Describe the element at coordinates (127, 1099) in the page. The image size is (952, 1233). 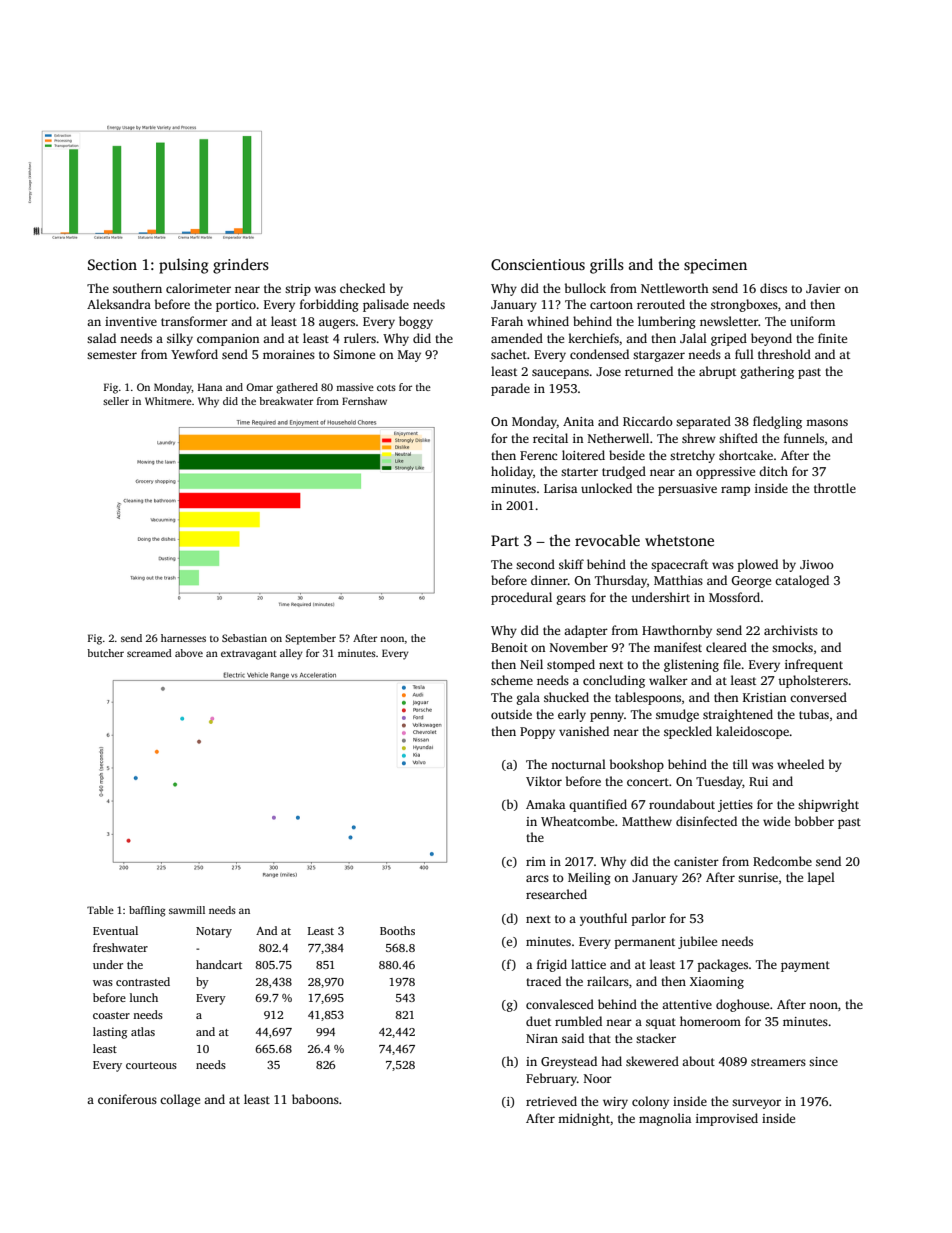
I see `coniferous` at that location.
